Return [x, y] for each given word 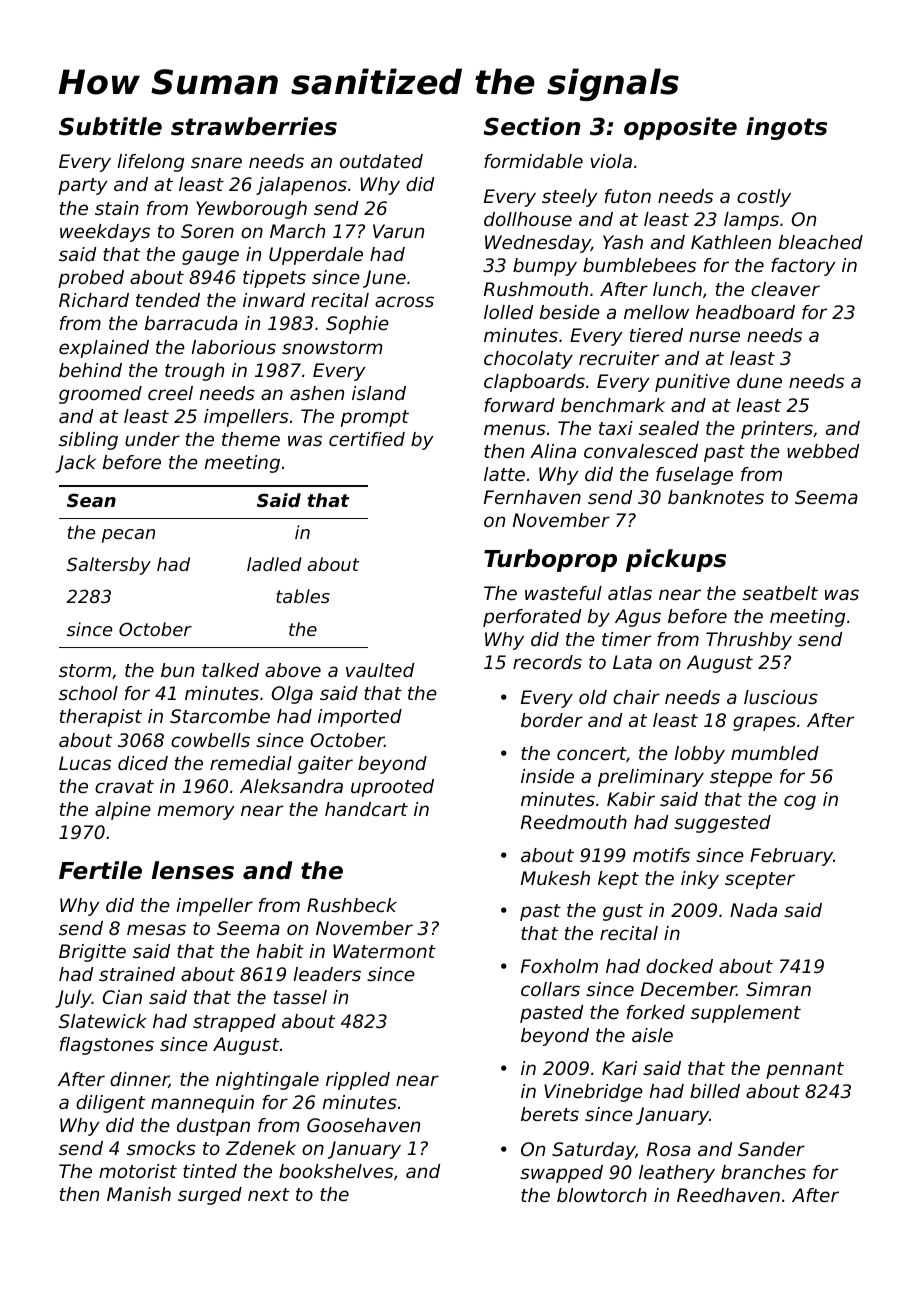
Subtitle [110, 126]
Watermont [384, 951]
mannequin [202, 1104]
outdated [381, 161]
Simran [778, 989]
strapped [234, 1023]
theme [251, 439]
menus [515, 429]
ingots [786, 128]
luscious [781, 697]
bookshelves [336, 1171]
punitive [692, 383]
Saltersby [109, 566]
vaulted [380, 670]
